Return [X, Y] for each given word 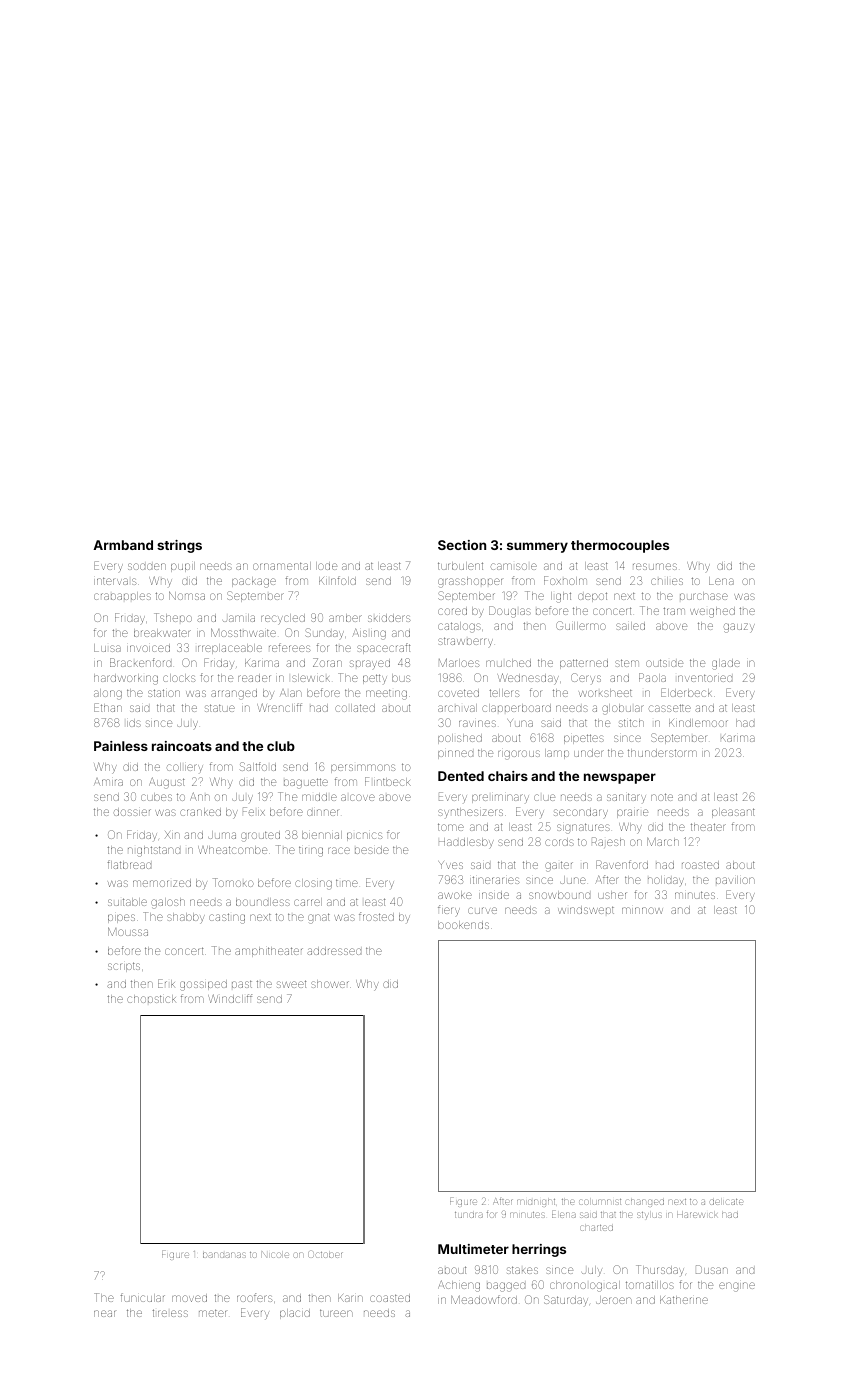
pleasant [733, 813]
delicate [726, 1202]
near [104, 1313]
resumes [655, 566]
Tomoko [233, 882]
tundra [469, 1215]
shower [330, 984]
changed [645, 1203]
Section [462, 545]
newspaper [620, 778]
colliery [185, 767]
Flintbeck [388, 781]
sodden [147, 566]
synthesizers [470, 812]
